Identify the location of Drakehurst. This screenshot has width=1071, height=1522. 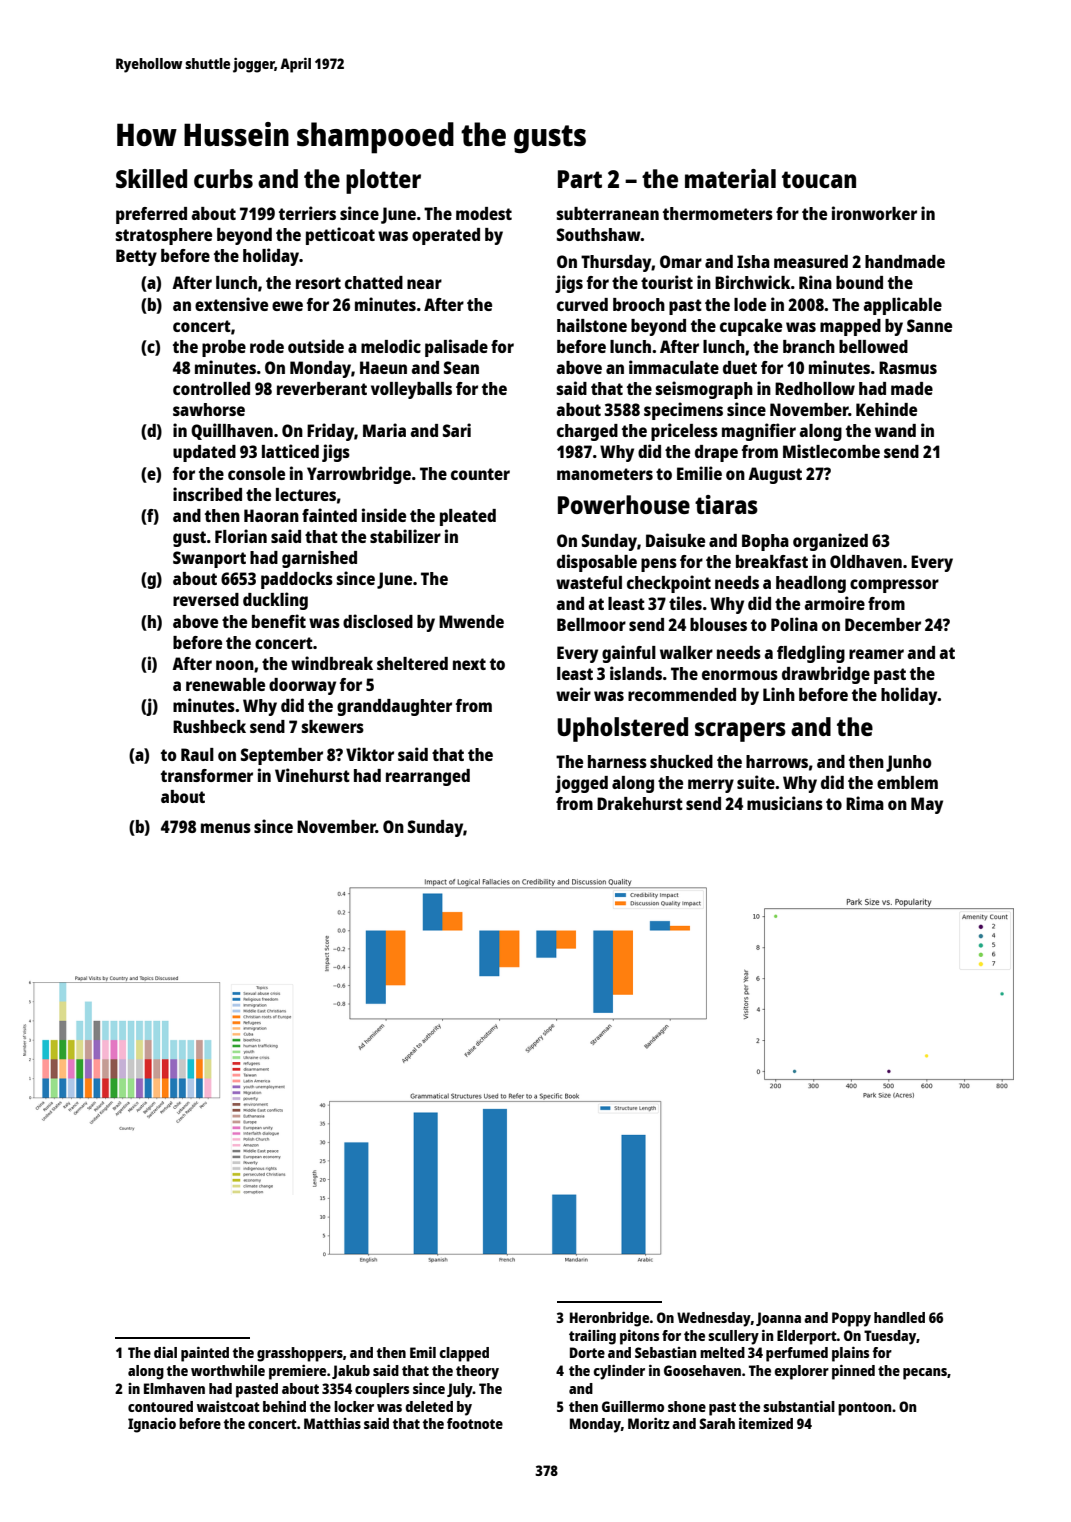
(640, 803).
